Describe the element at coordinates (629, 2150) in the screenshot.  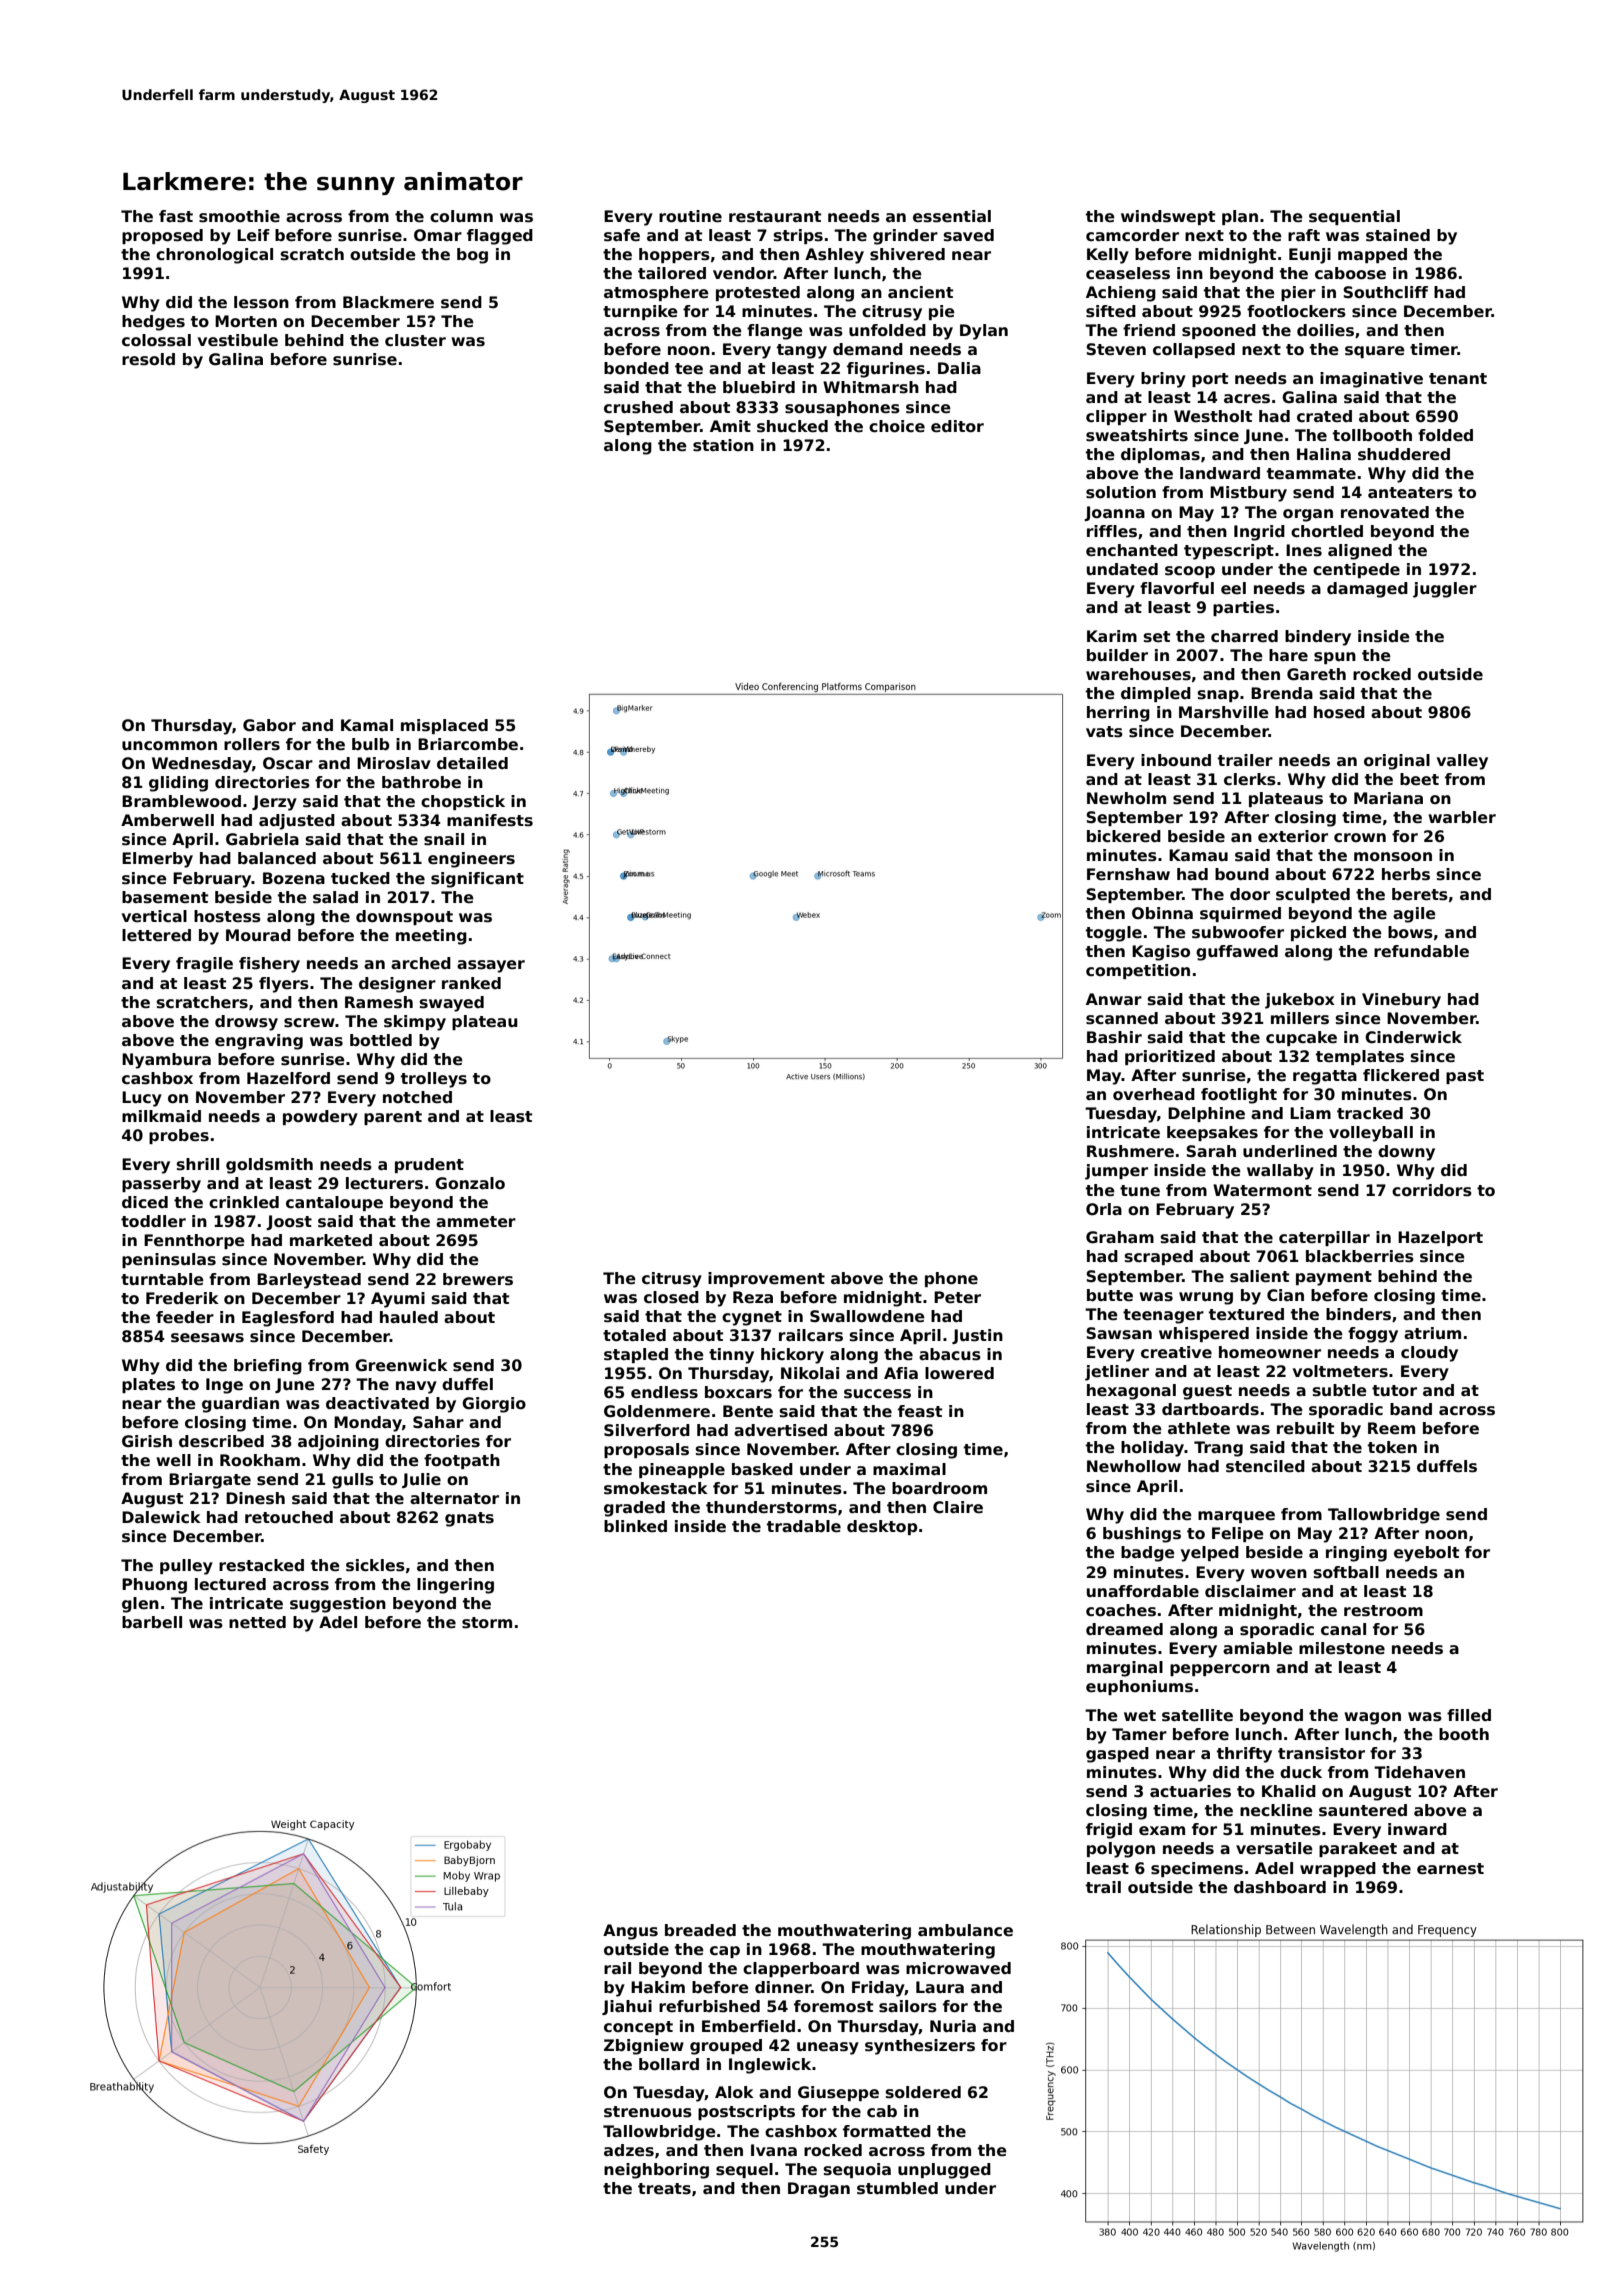
I see `adzes` at that location.
